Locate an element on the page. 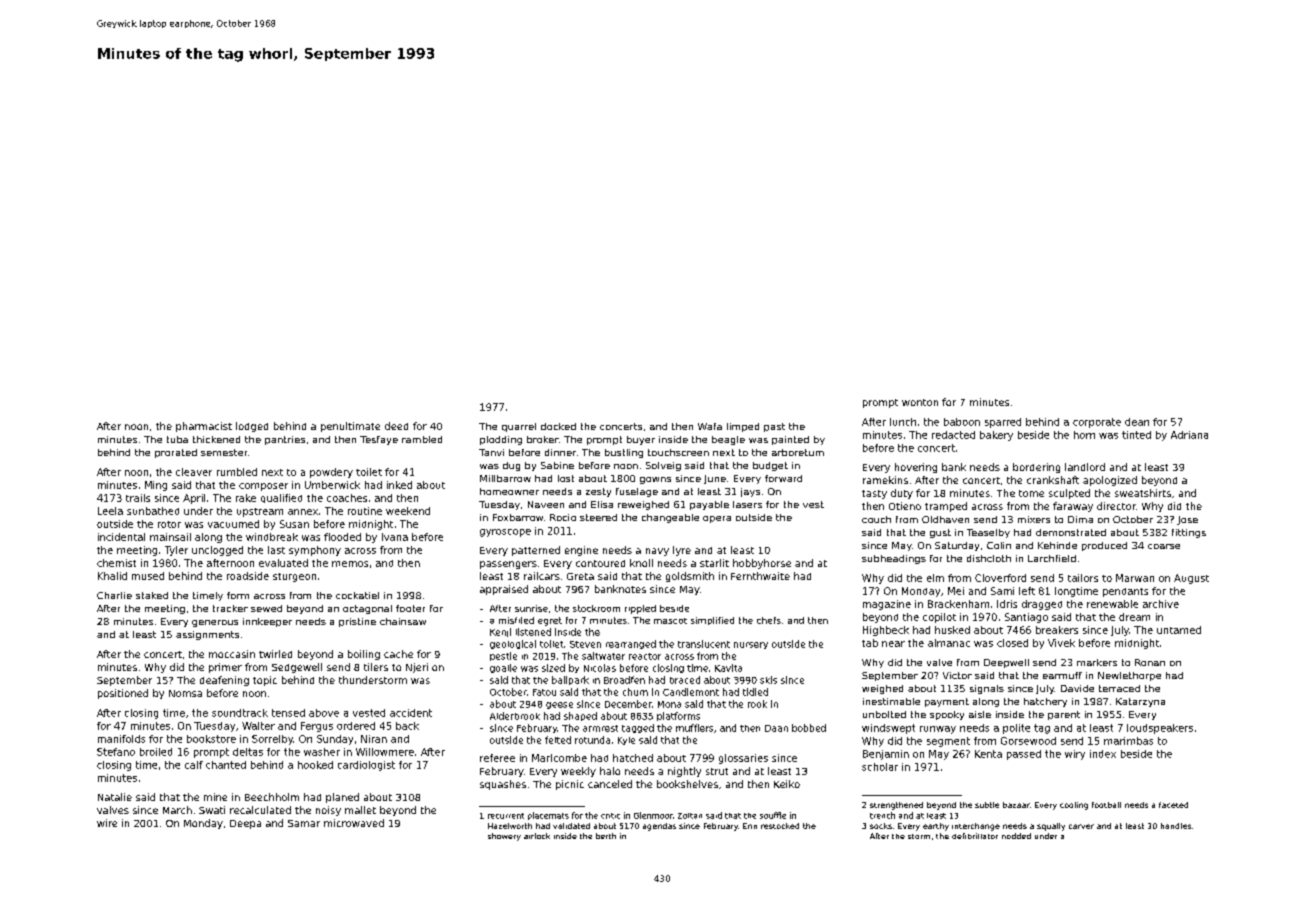 The image size is (1308, 924). Charlie is located at coordinates (114, 595).
